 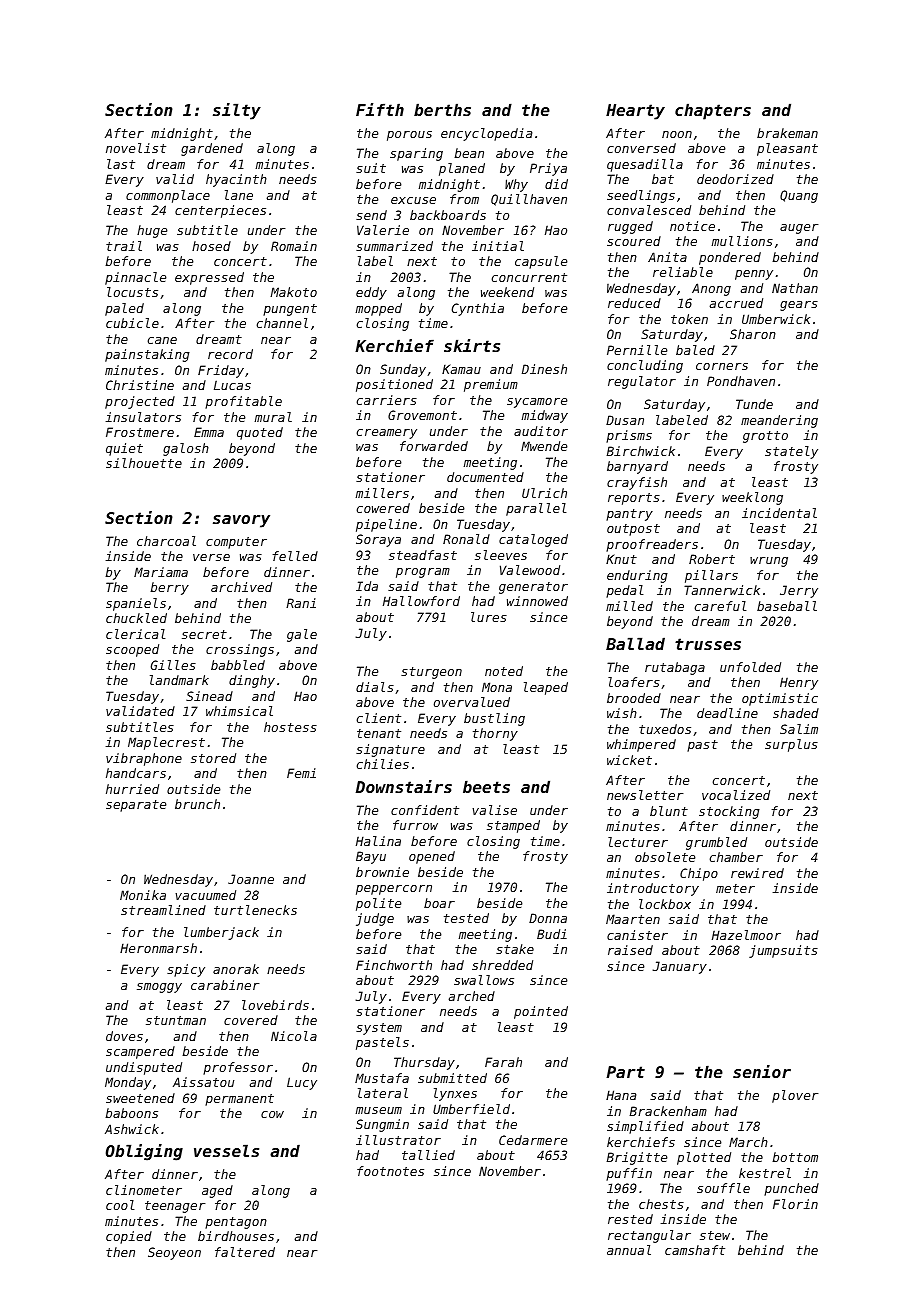 I want to click on Joanne, so click(x=251, y=879).
